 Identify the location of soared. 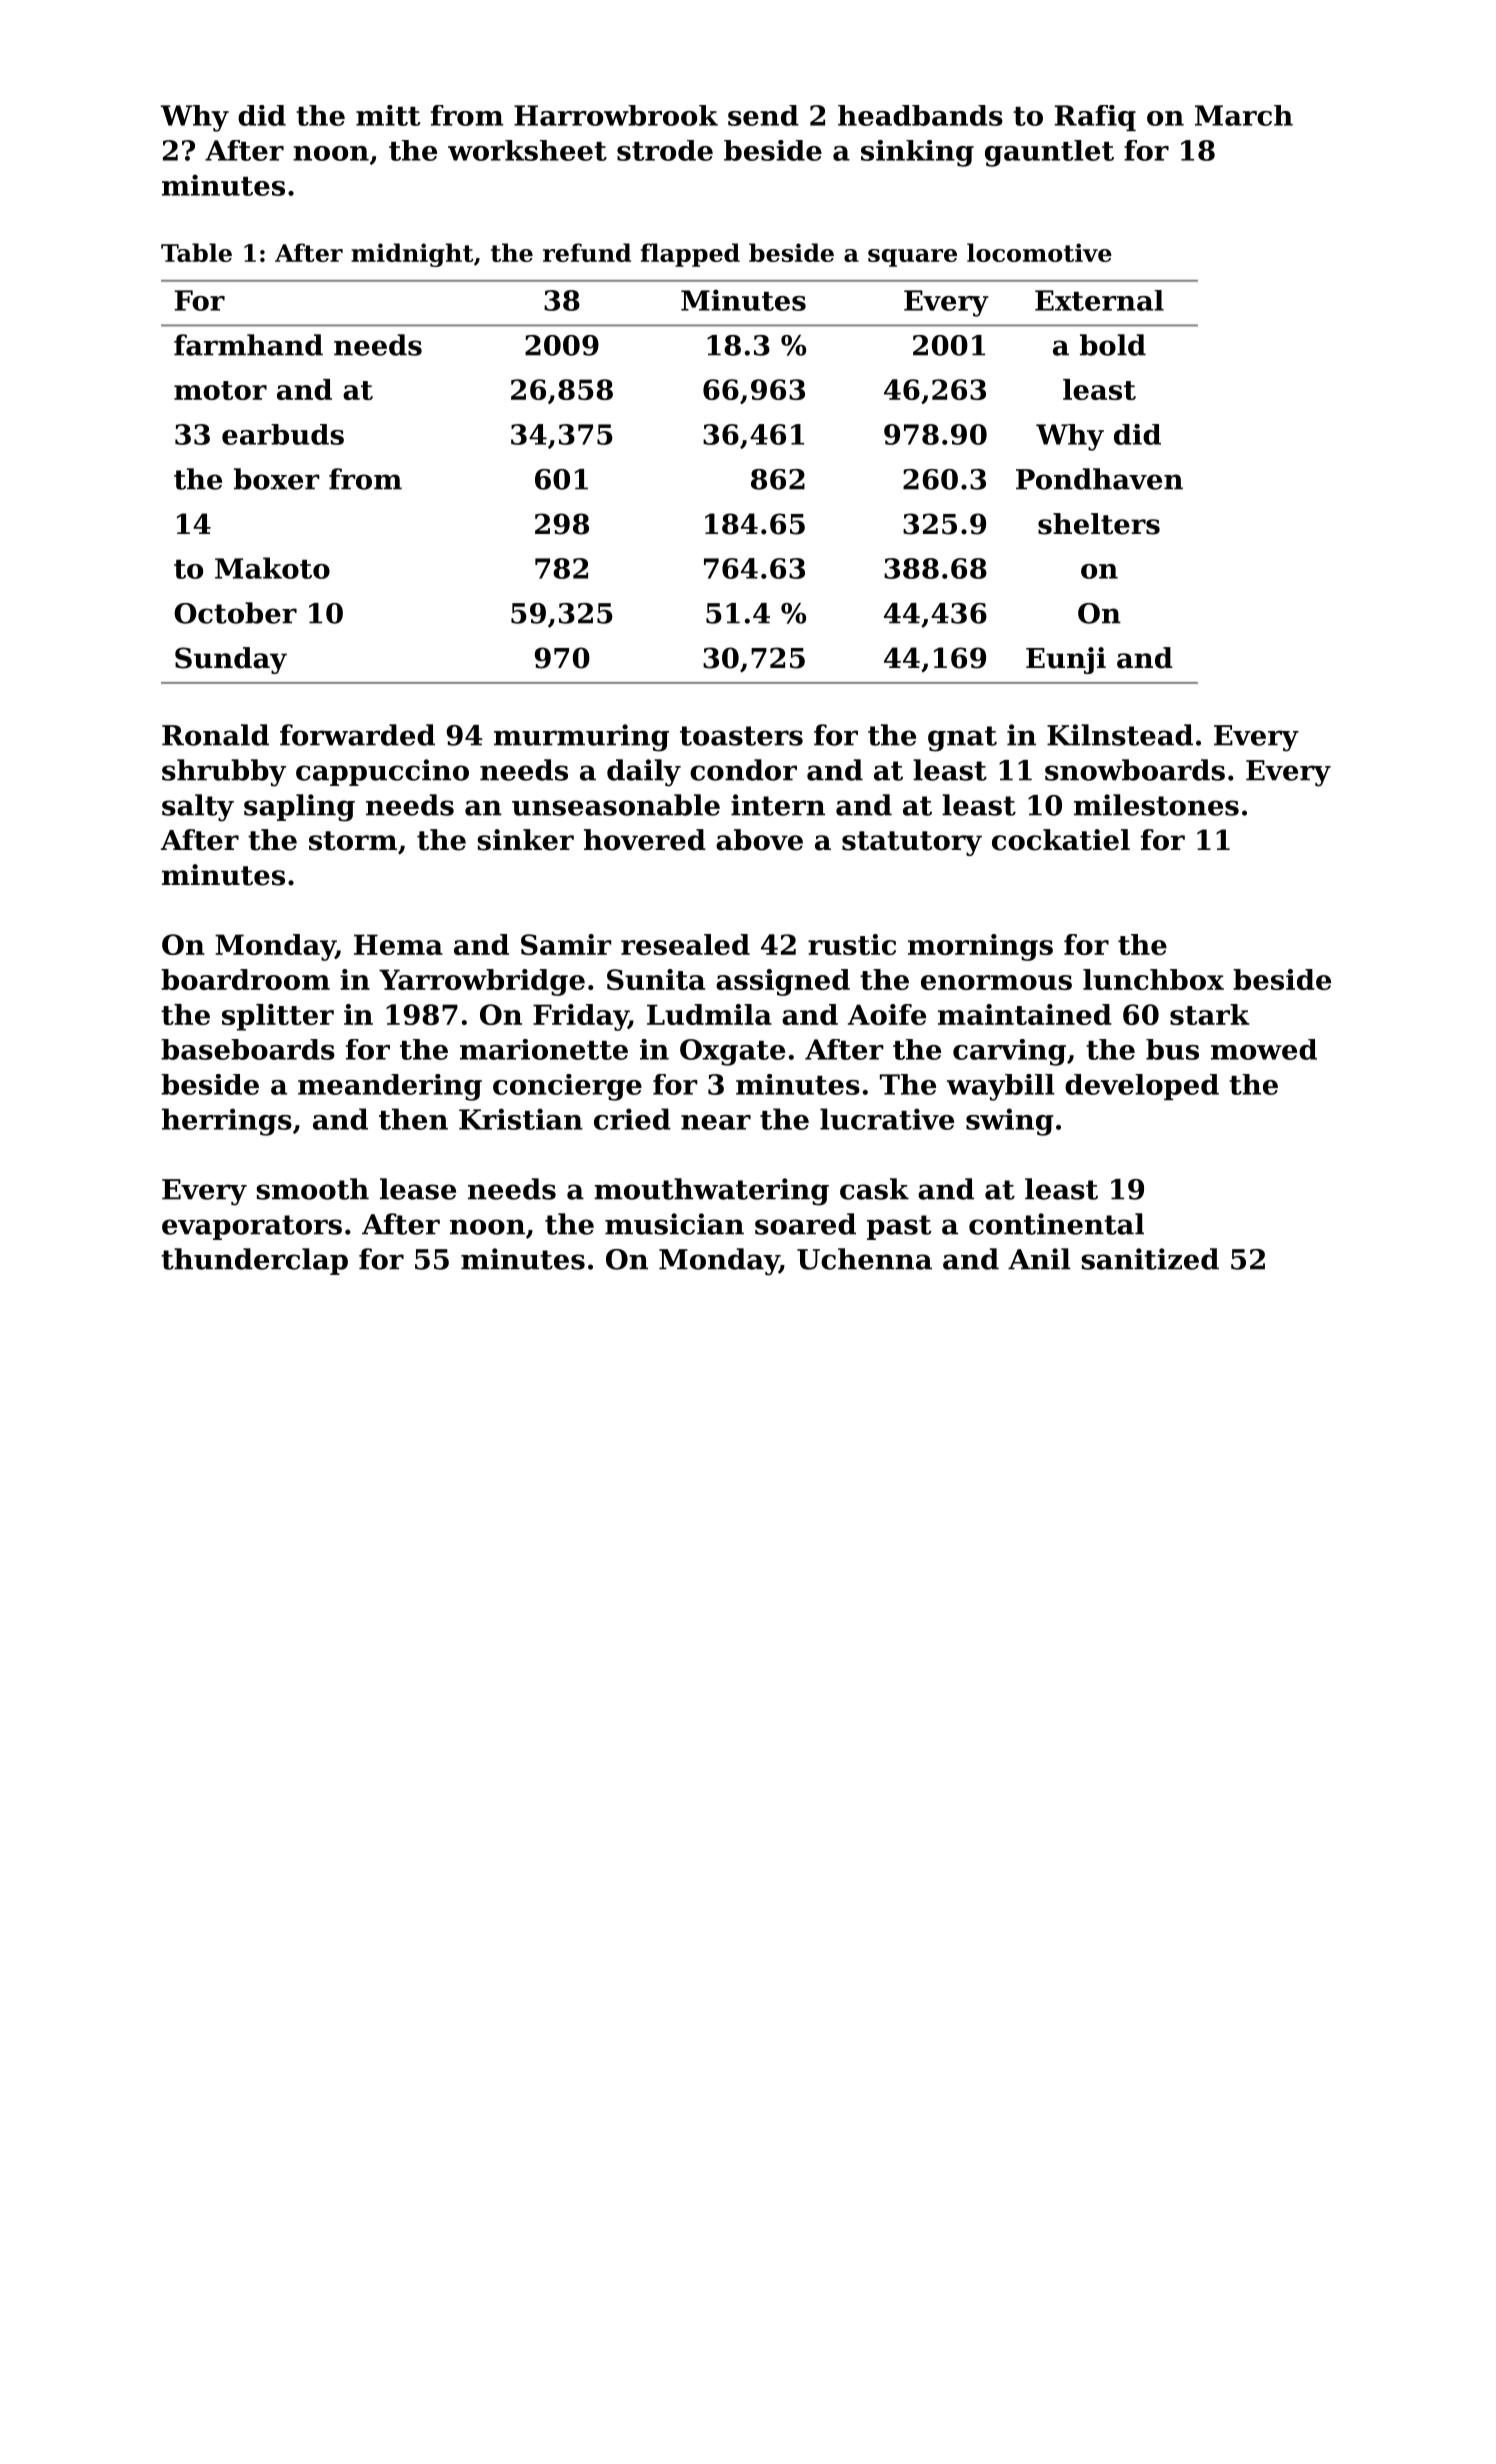
(805, 1224).
